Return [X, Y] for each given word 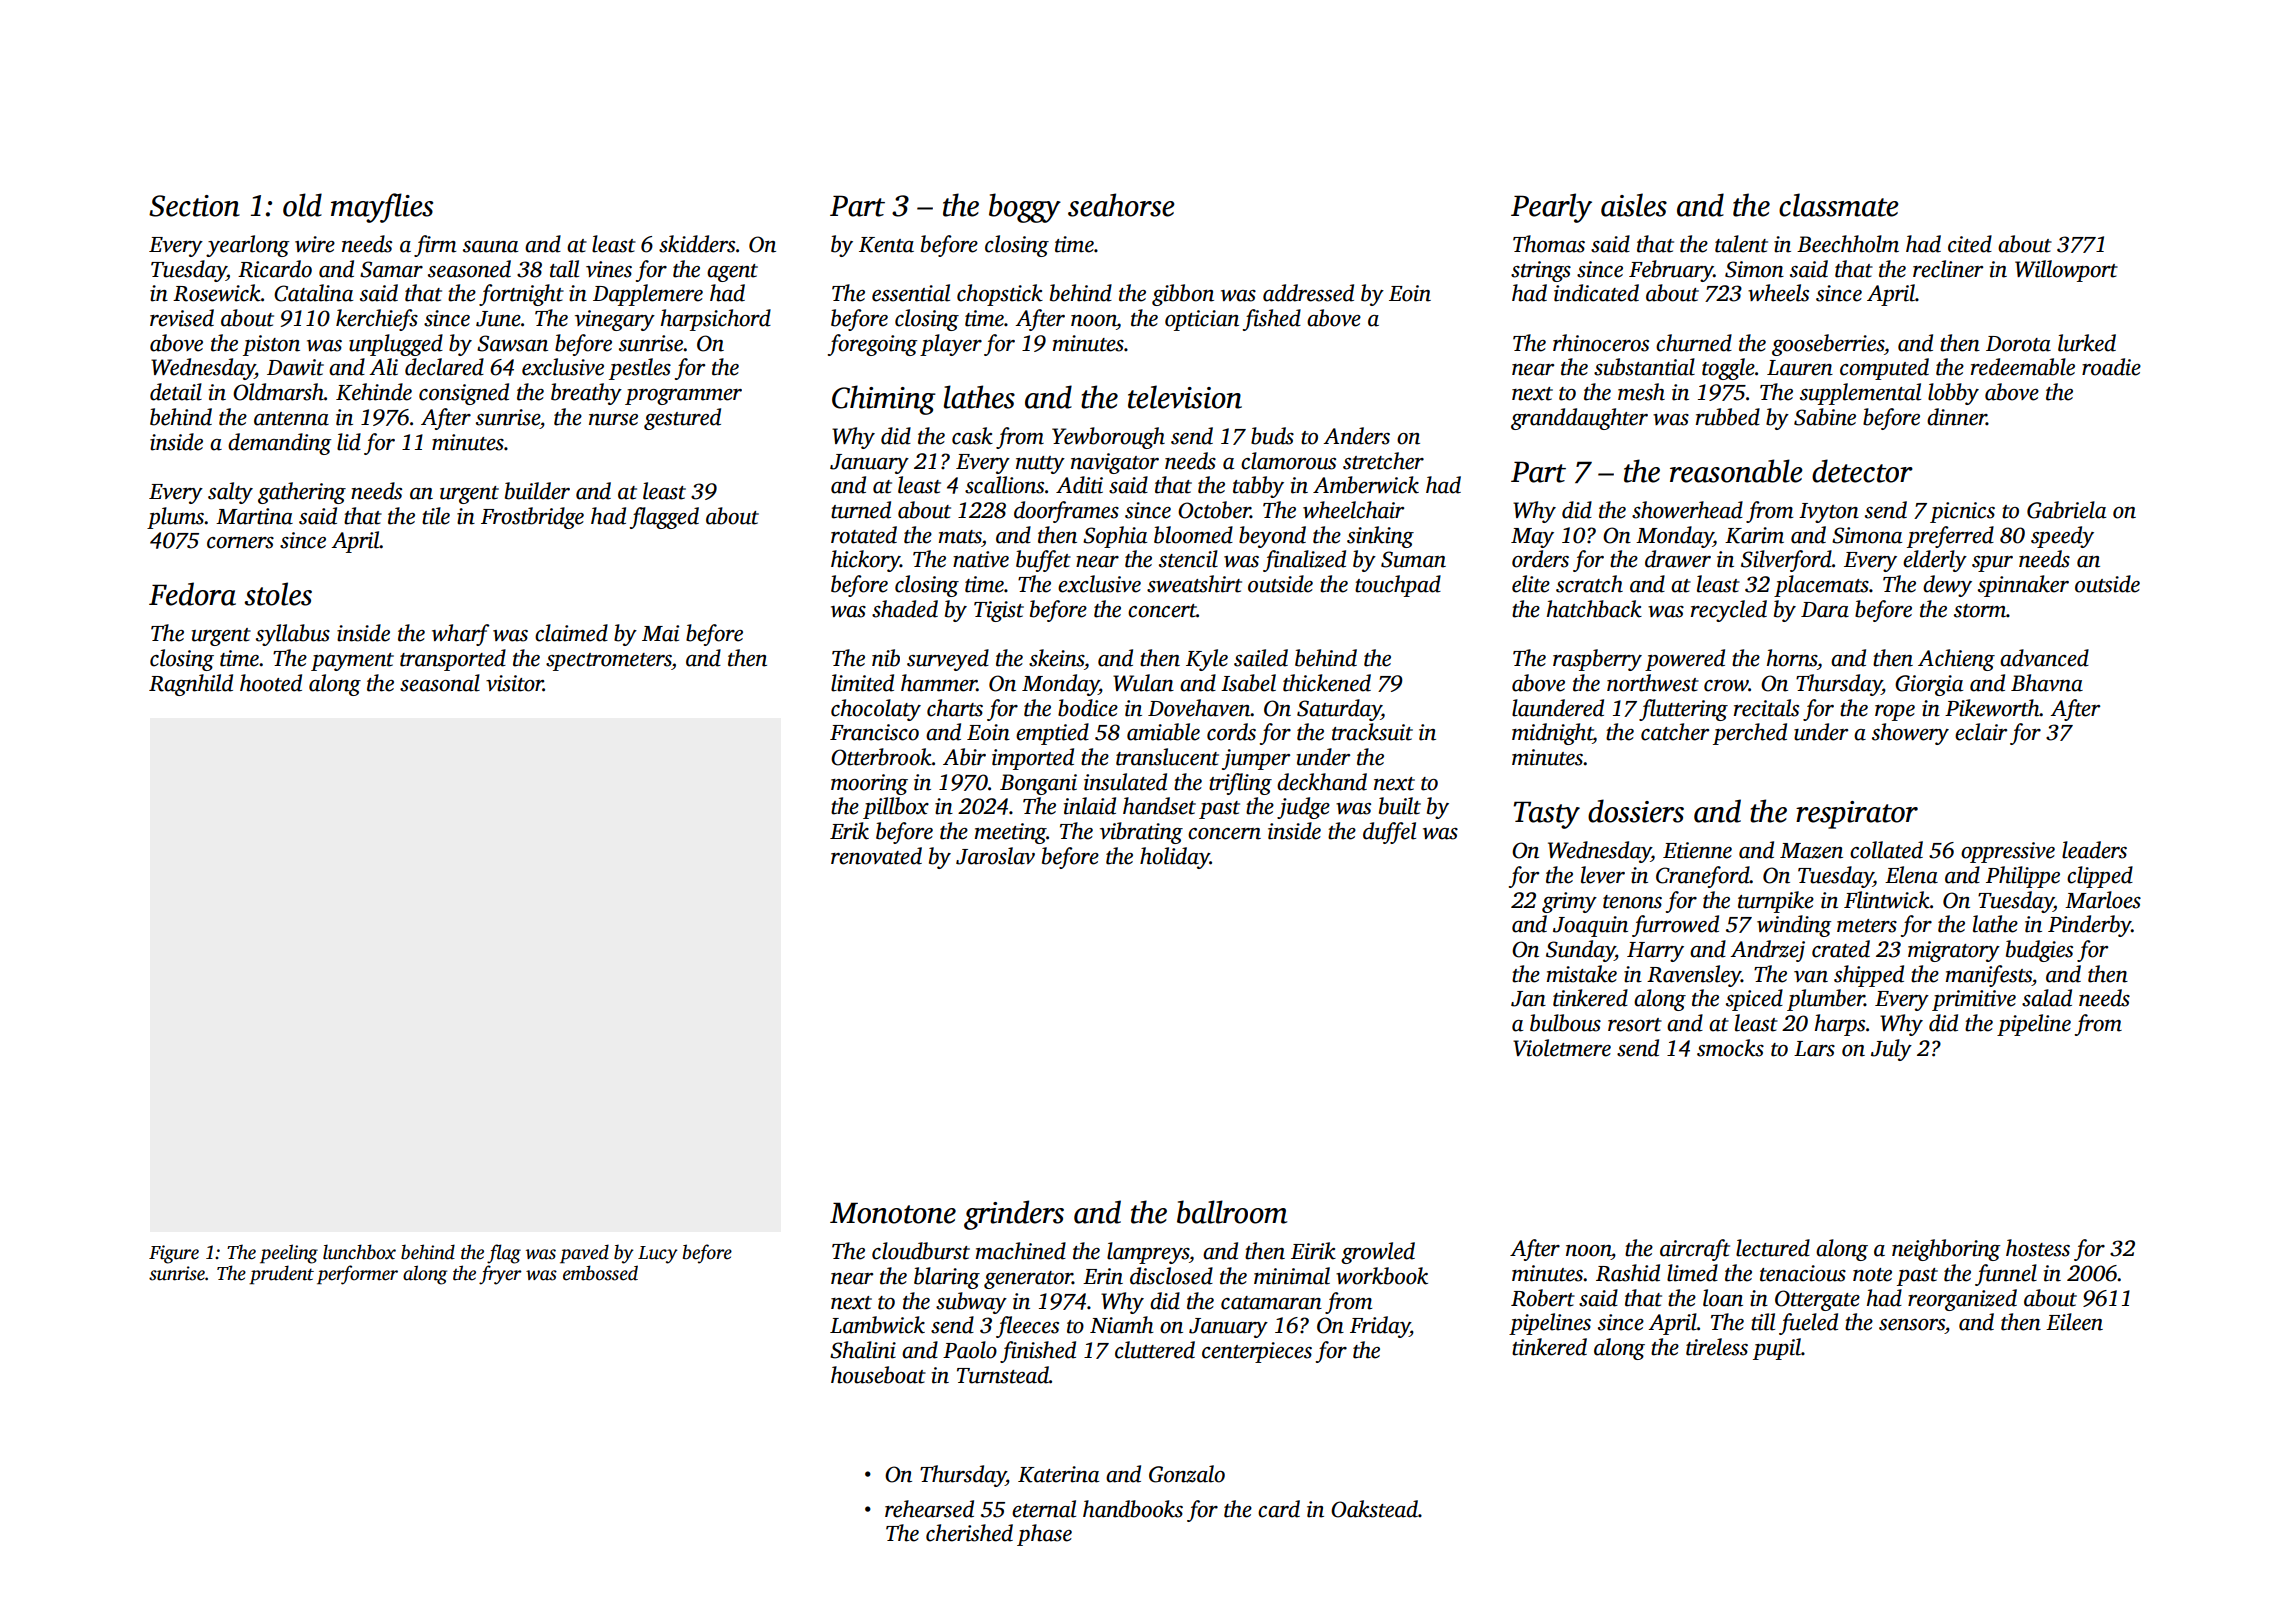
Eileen [2074, 1322]
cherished [969, 1533]
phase [1044, 1535]
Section [194, 206]
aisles [1634, 205]
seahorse [1121, 205]
